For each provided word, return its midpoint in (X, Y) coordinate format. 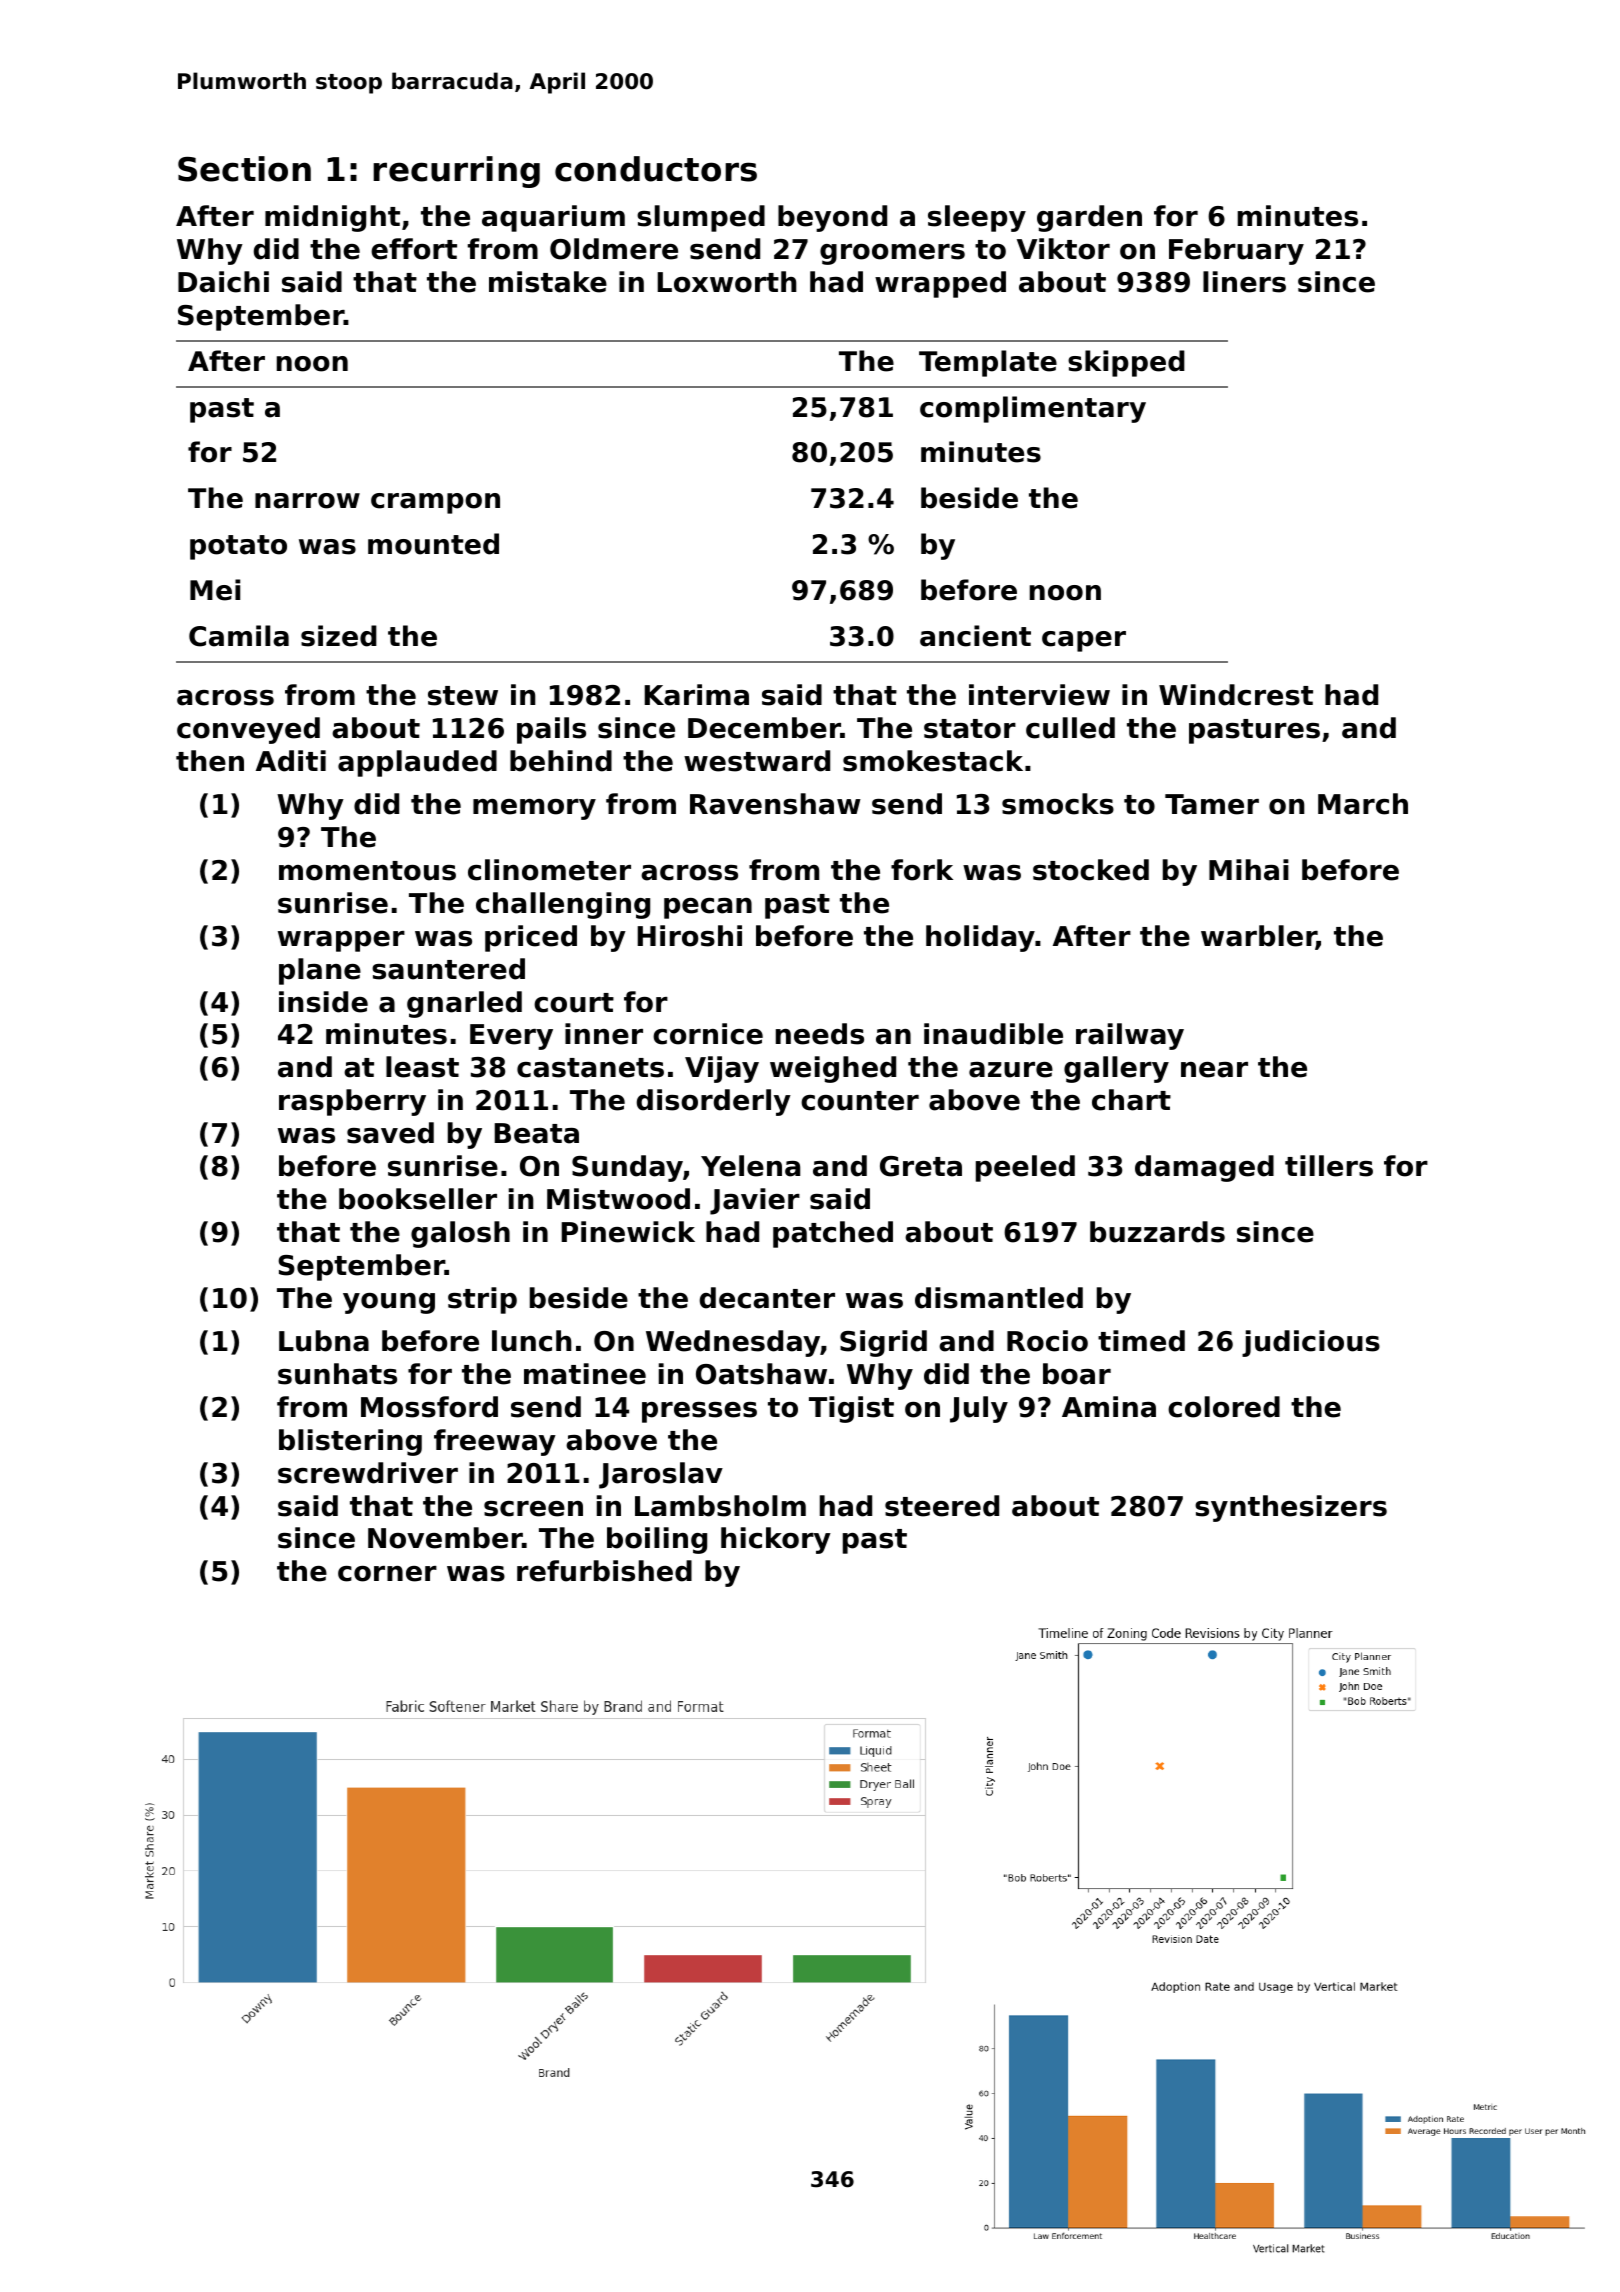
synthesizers (1291, 1508)
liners (1244, 282)
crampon (435, 503)
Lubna (324, 1341)
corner (387, 1574)
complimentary (1033, 409)
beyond (832, 218)
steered (942, 1506)
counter (860, 1101)
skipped (1126, 363)
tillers (1329, 1166)
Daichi (223, 282)
